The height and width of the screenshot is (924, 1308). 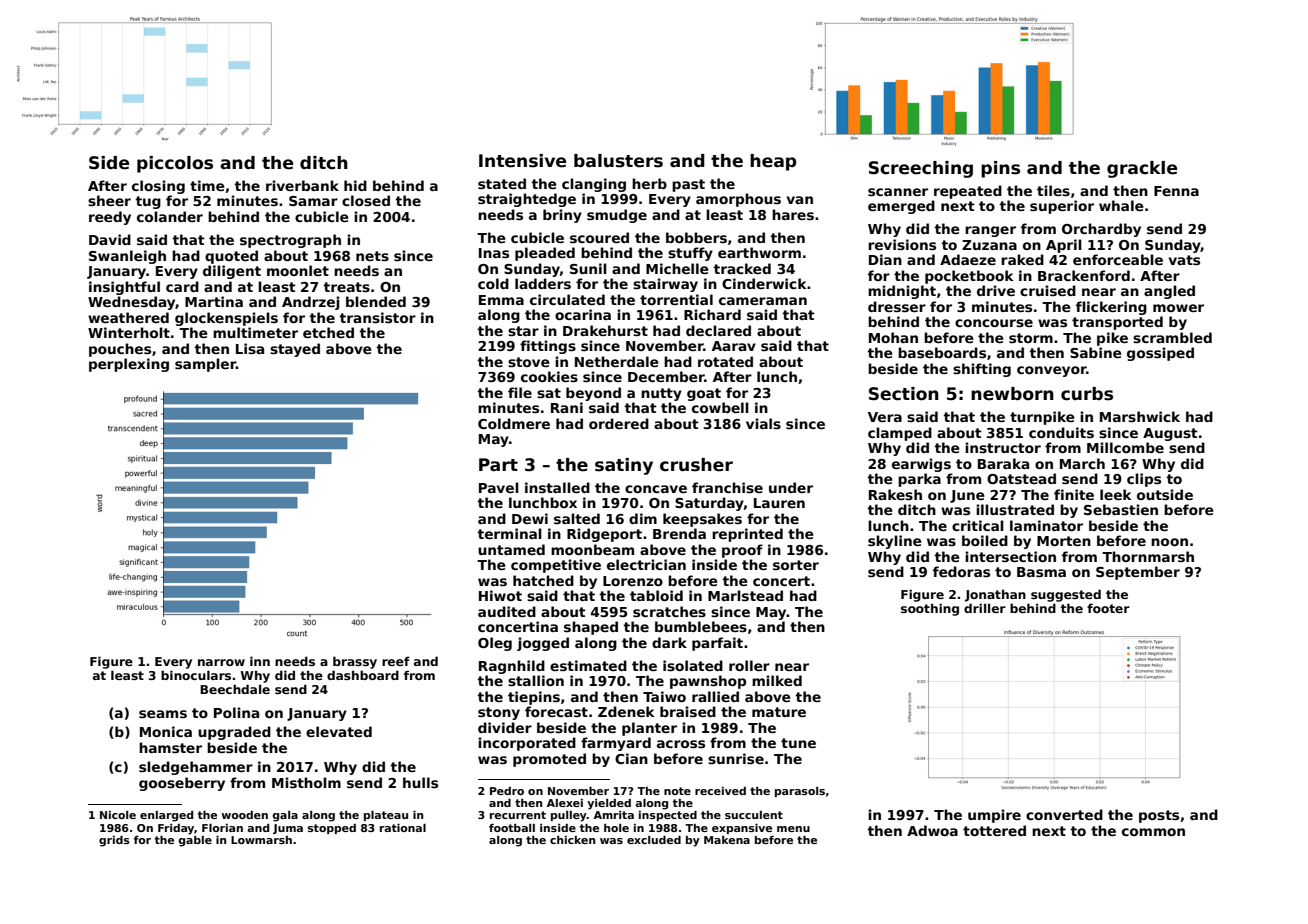 What do you see at coordinates (1159, 816) in the screenshot?
I see `posts` at bounding box center [1159, 816].
